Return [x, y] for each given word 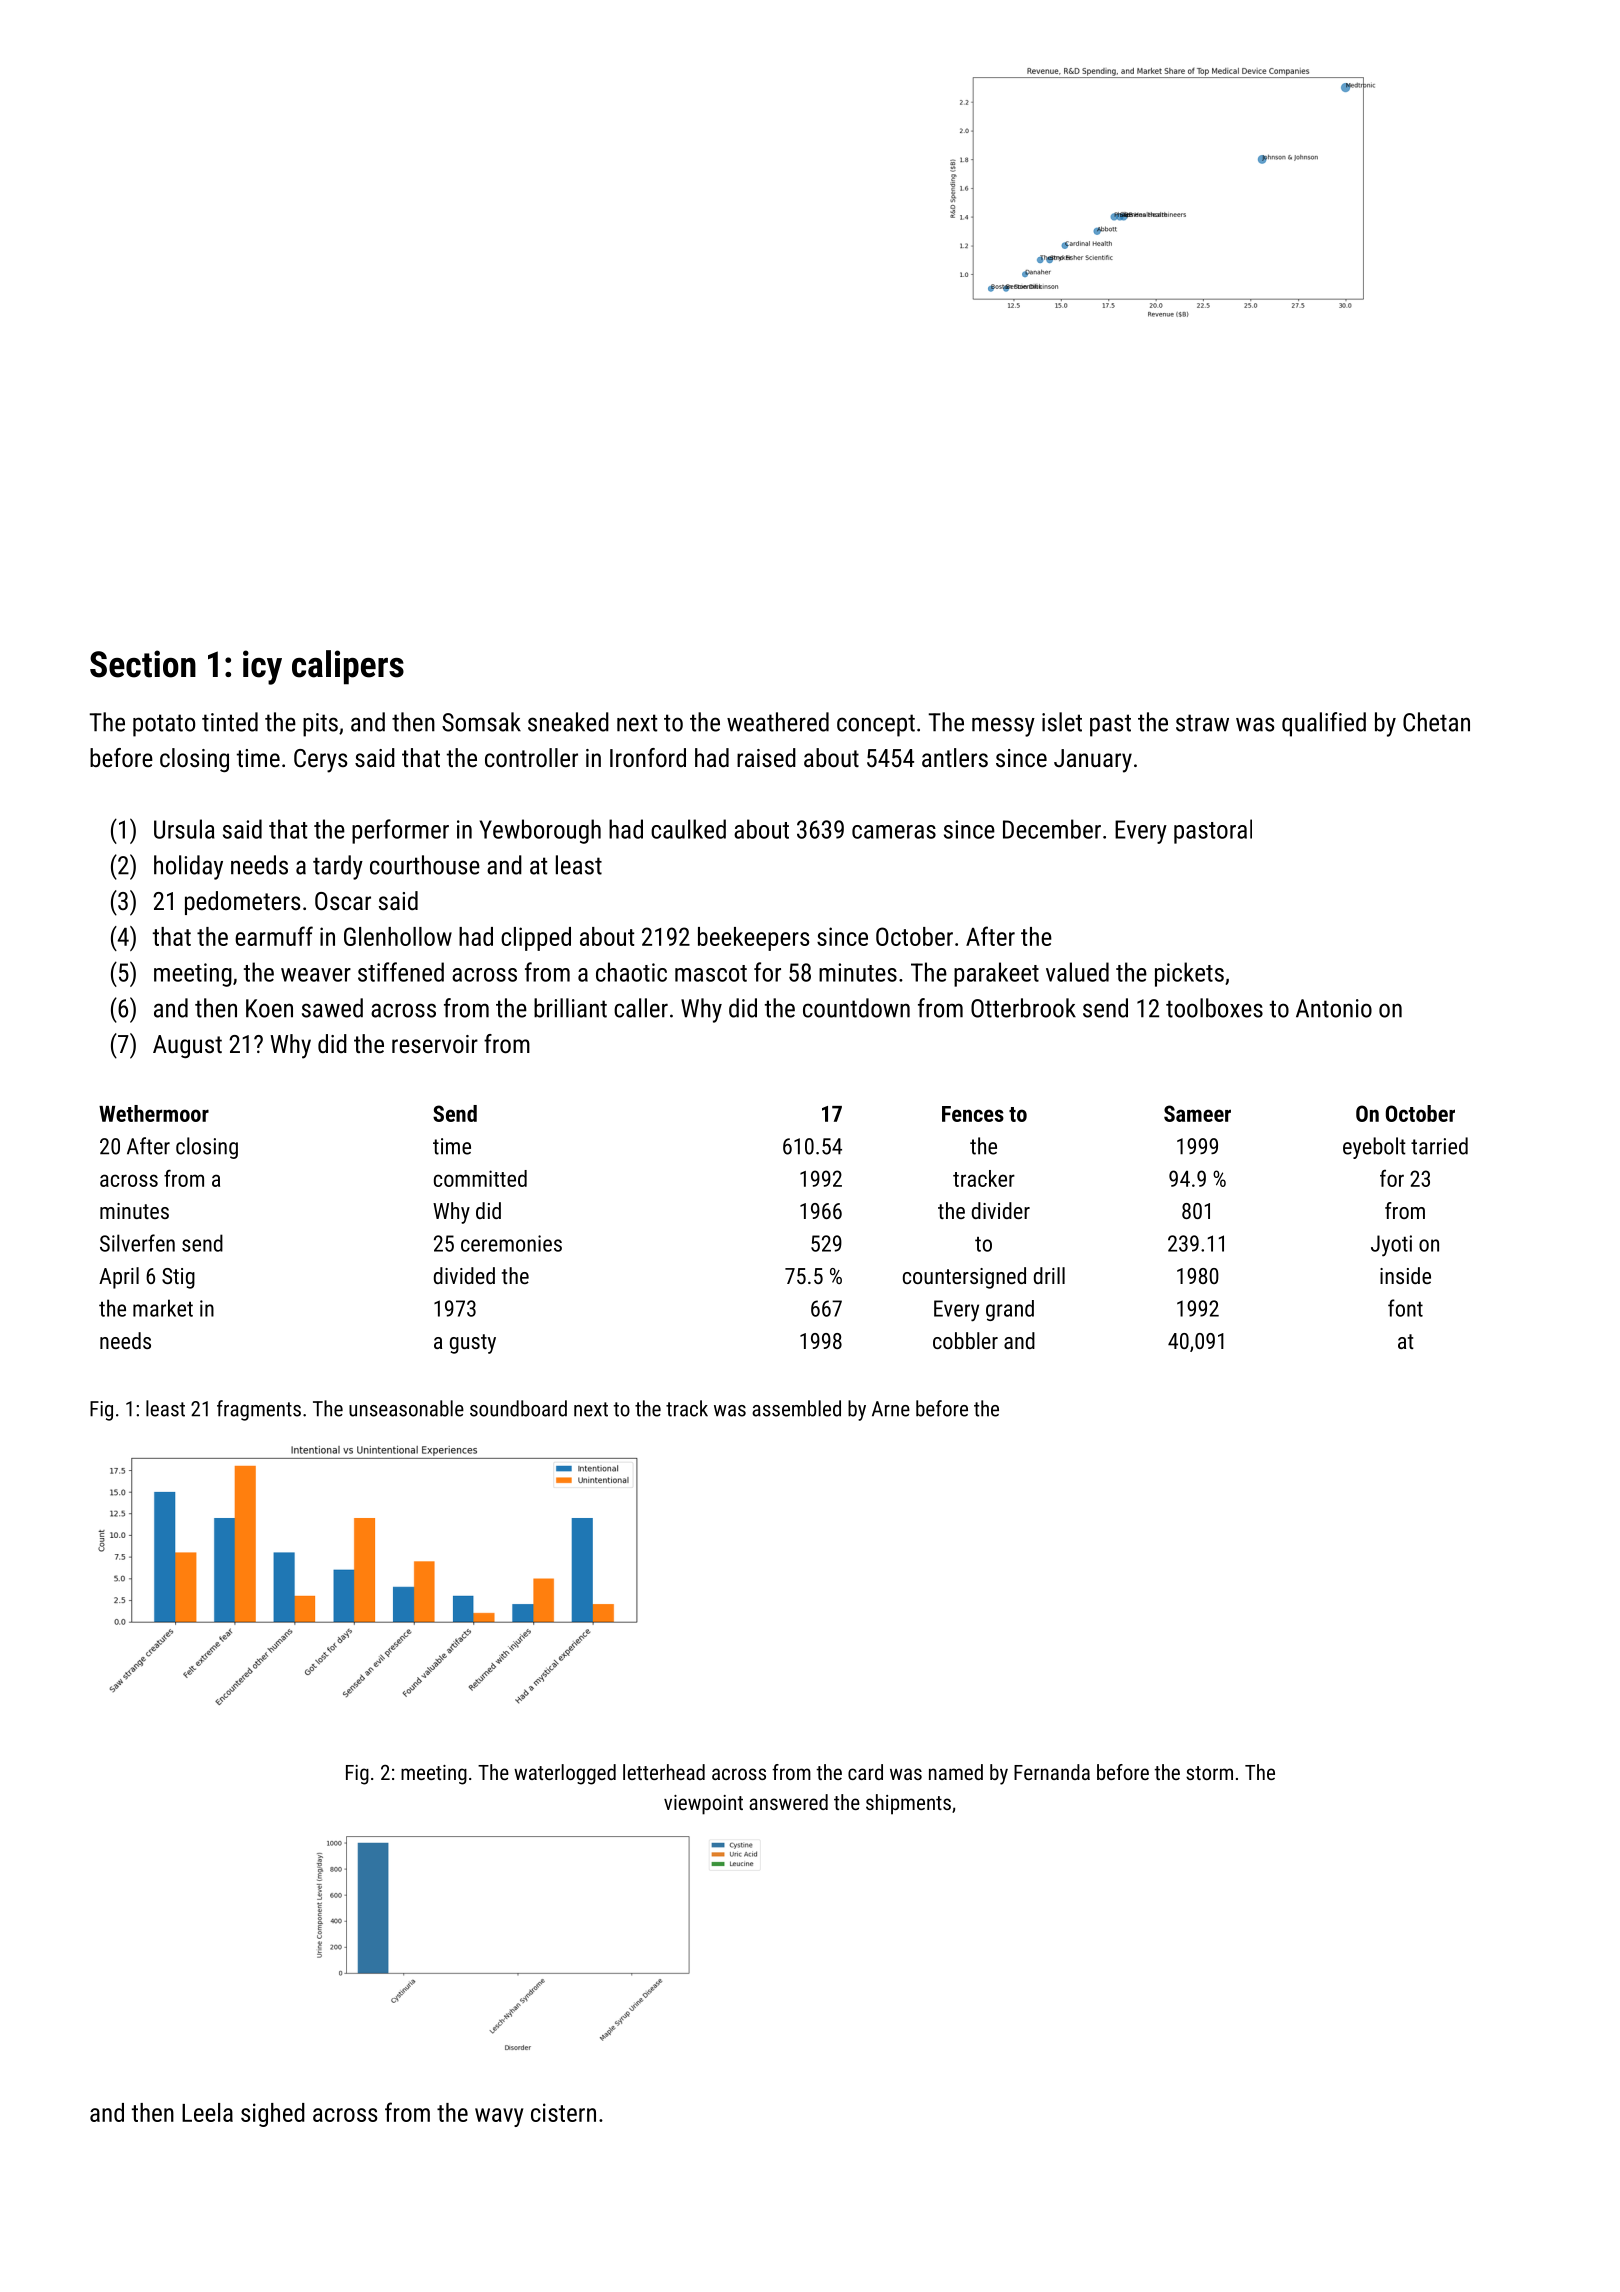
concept [876, 725]
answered [788, 1802]
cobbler [965, 1340]
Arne [891, 1409]
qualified [1324, 724]
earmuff [274, 936]
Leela [207, 2112]
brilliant [570, 1008]
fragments [259, 1410]
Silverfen [137, 1243]
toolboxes [1214, 1008]
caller [641, 1008]
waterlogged [565, 1774]
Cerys [321, 761]
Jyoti [1391, 1246]
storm [1209, 1773]
